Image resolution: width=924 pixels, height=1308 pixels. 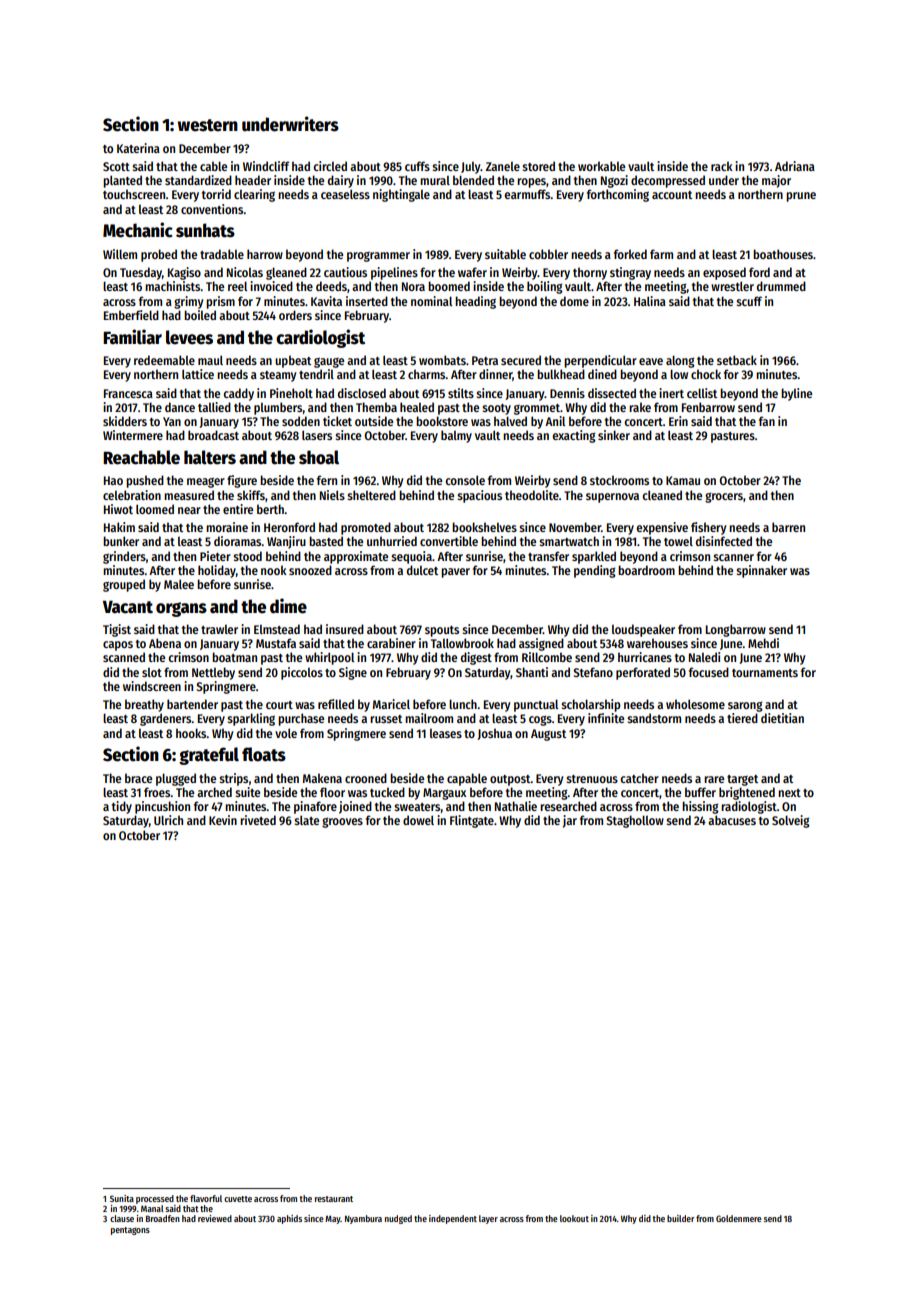 I want to click on abacuses, so click(x=732, y=820).
